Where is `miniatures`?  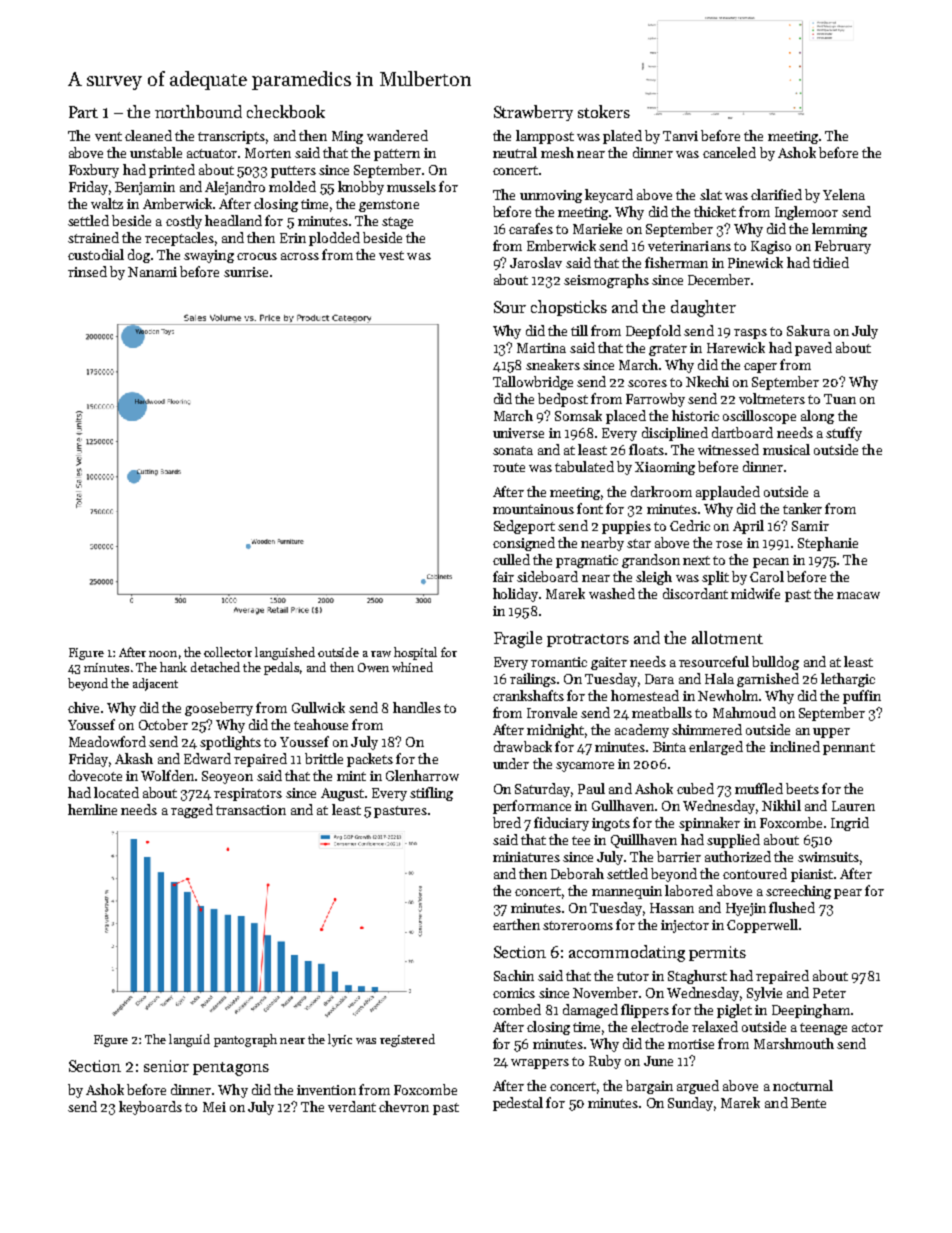
miniatures is located at coordinates (526, 857).
